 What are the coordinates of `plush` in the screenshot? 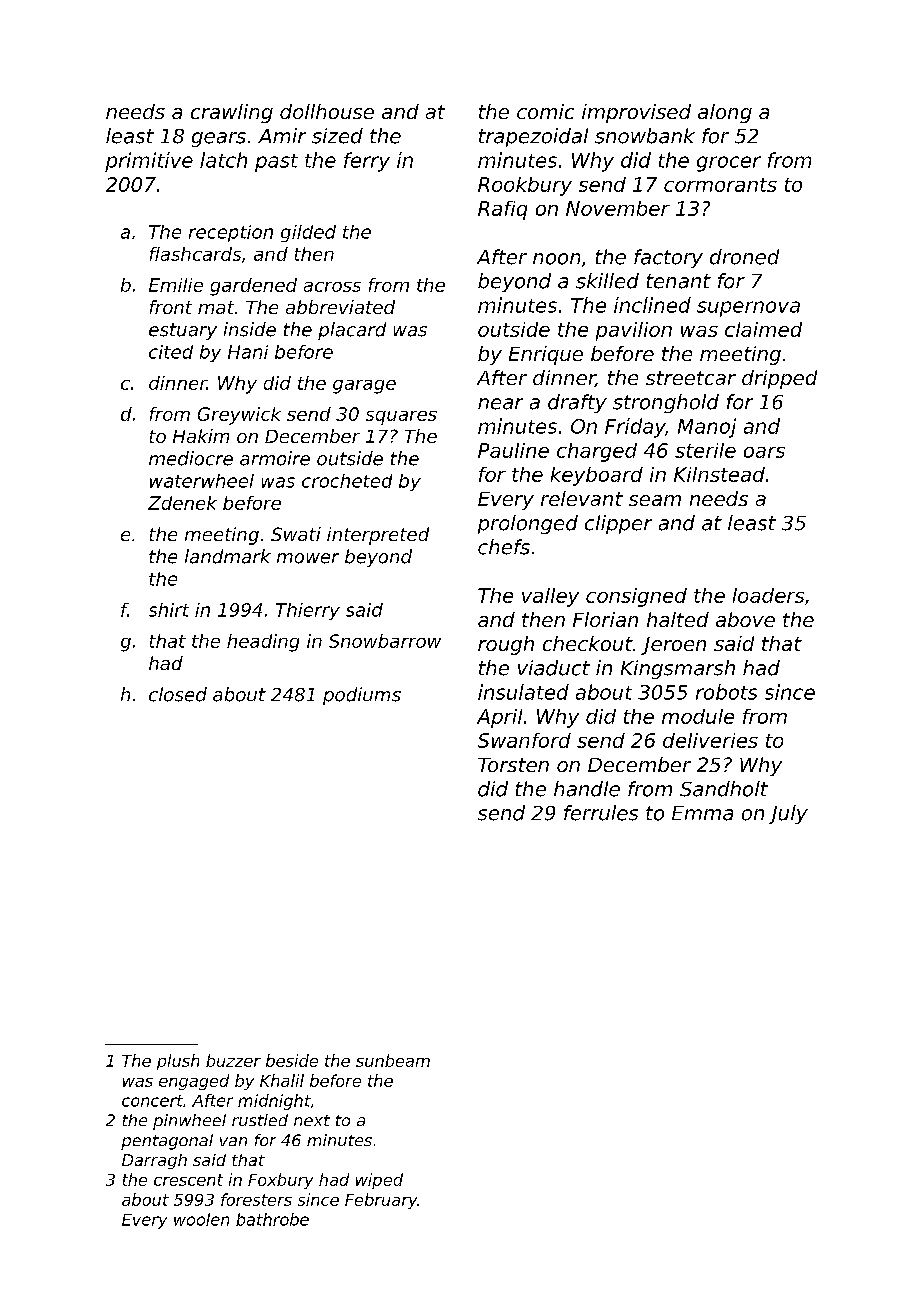 It's located at (178, 1062).
